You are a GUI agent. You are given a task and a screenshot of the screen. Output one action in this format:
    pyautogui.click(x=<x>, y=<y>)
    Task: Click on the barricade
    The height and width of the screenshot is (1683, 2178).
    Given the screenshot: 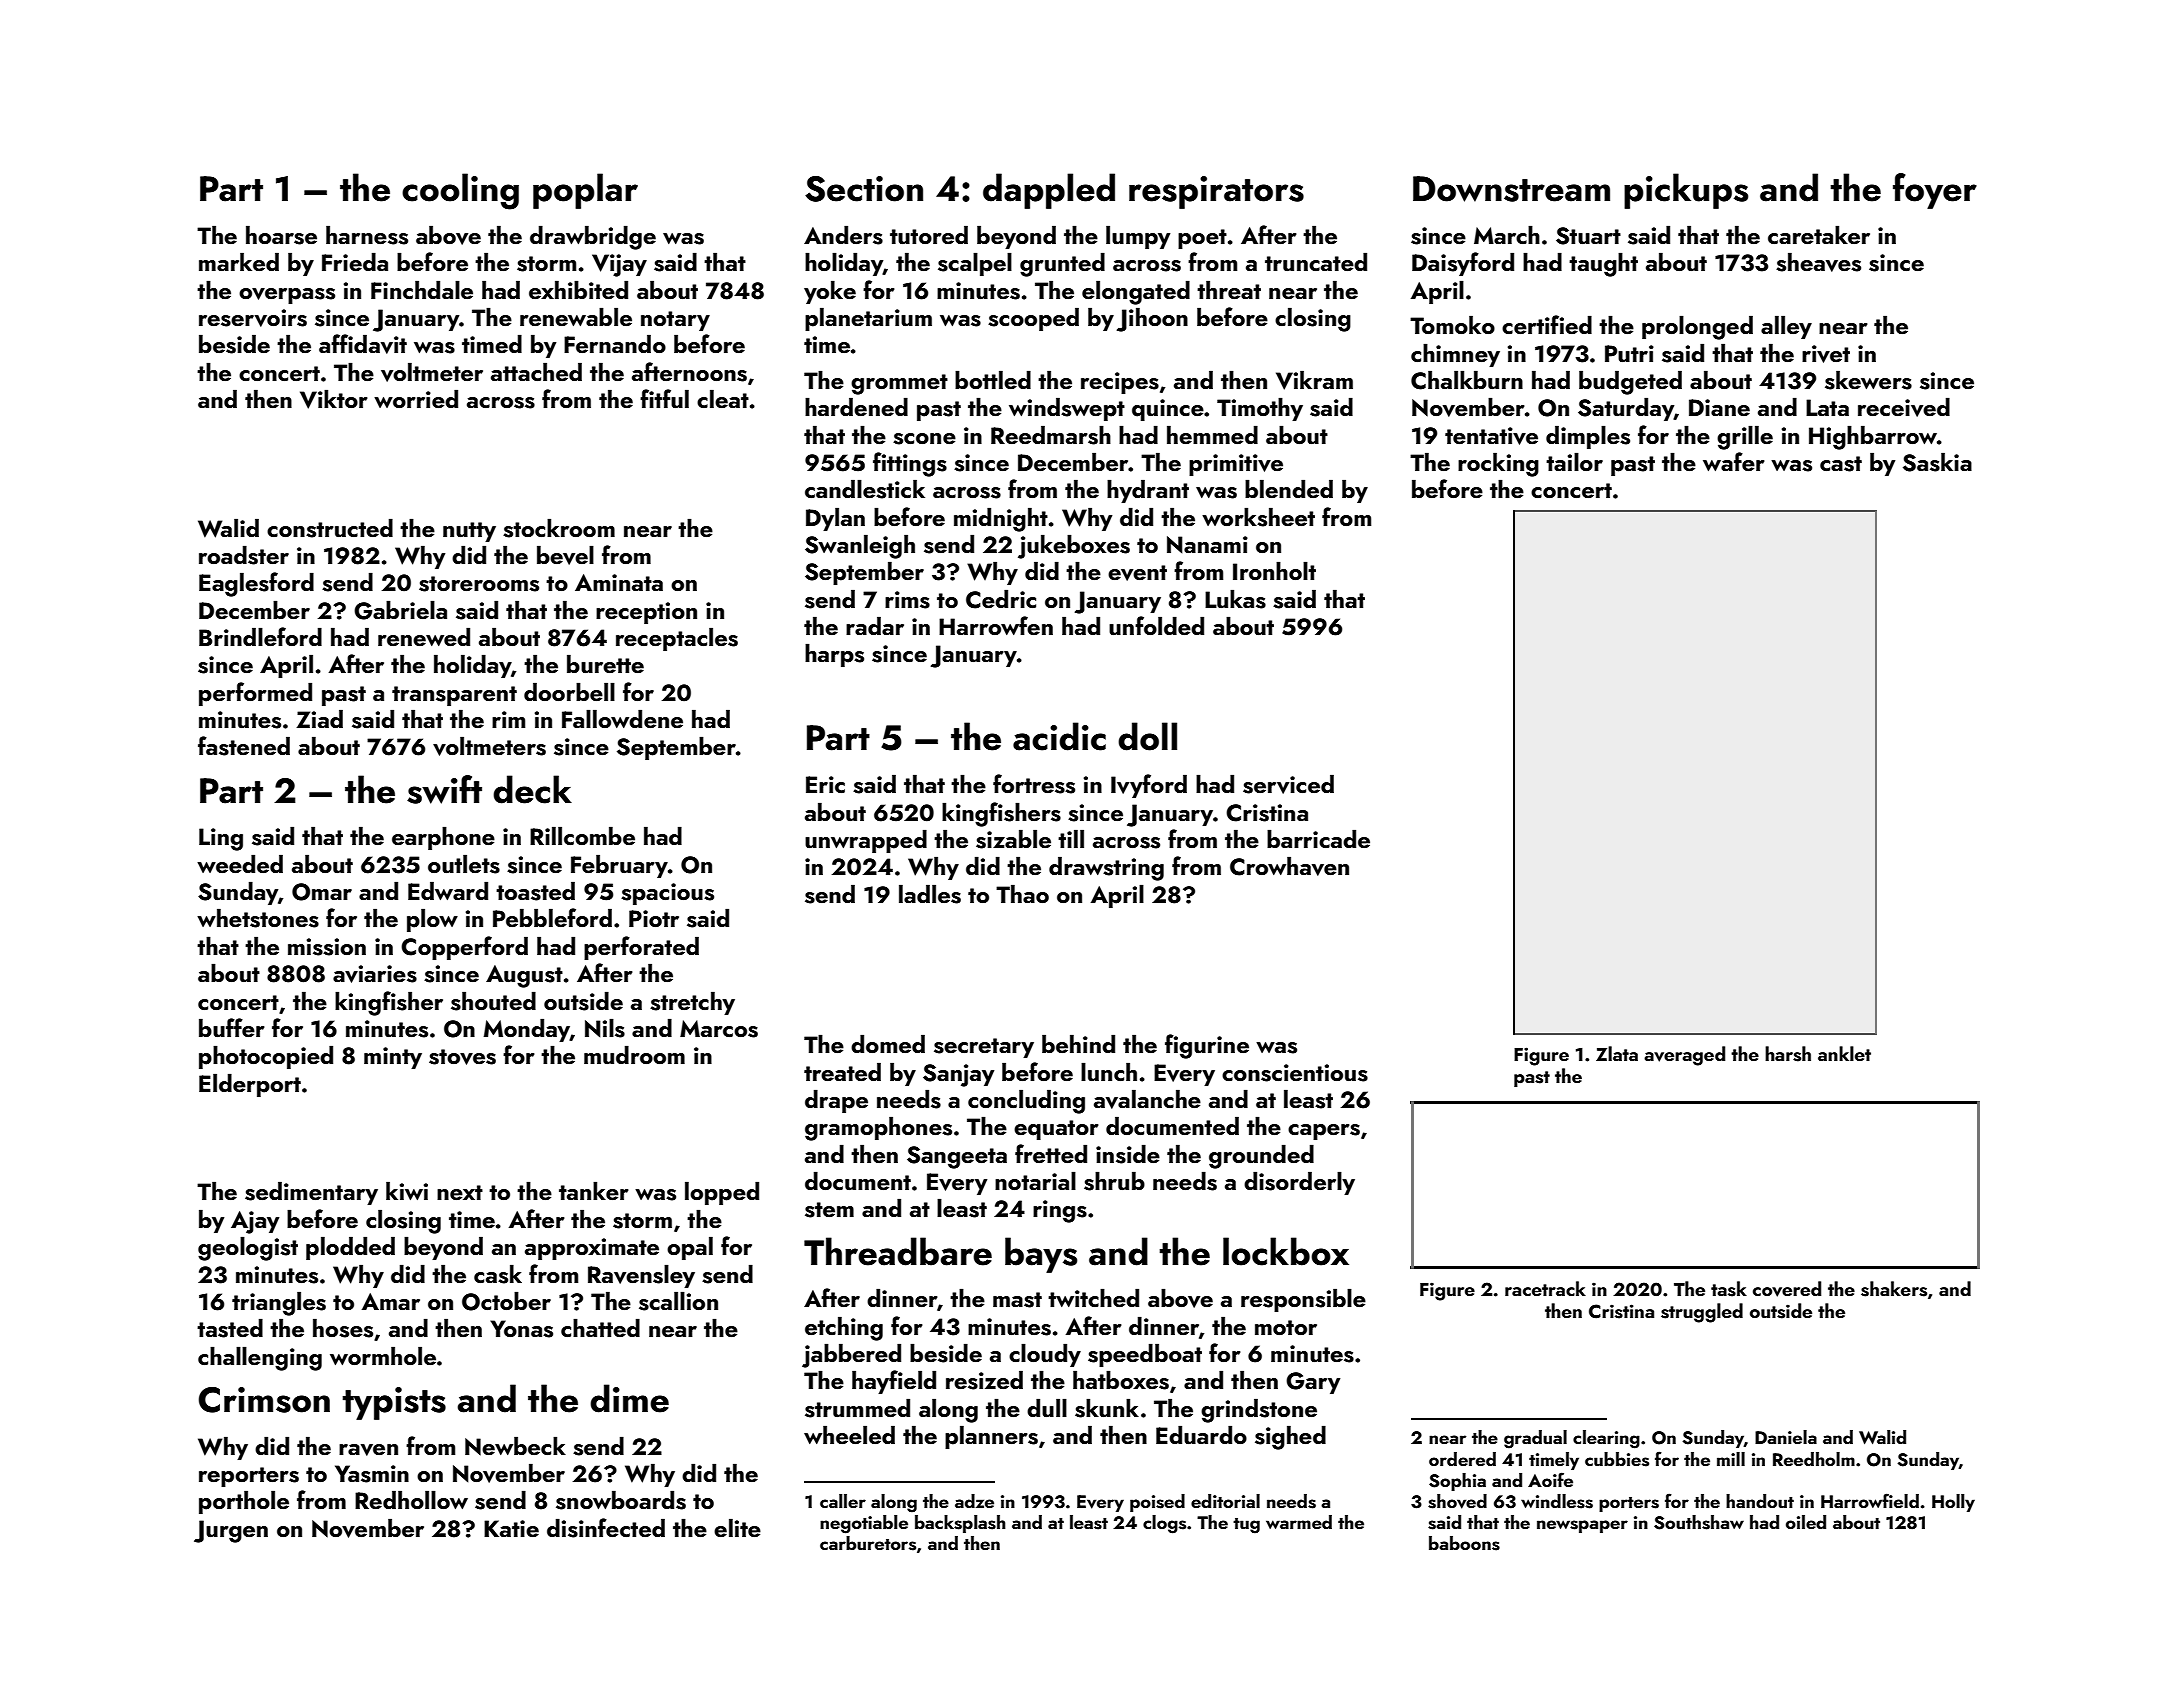 What is the action you would take?
    pyautogui.click(x=1318, y=838)
